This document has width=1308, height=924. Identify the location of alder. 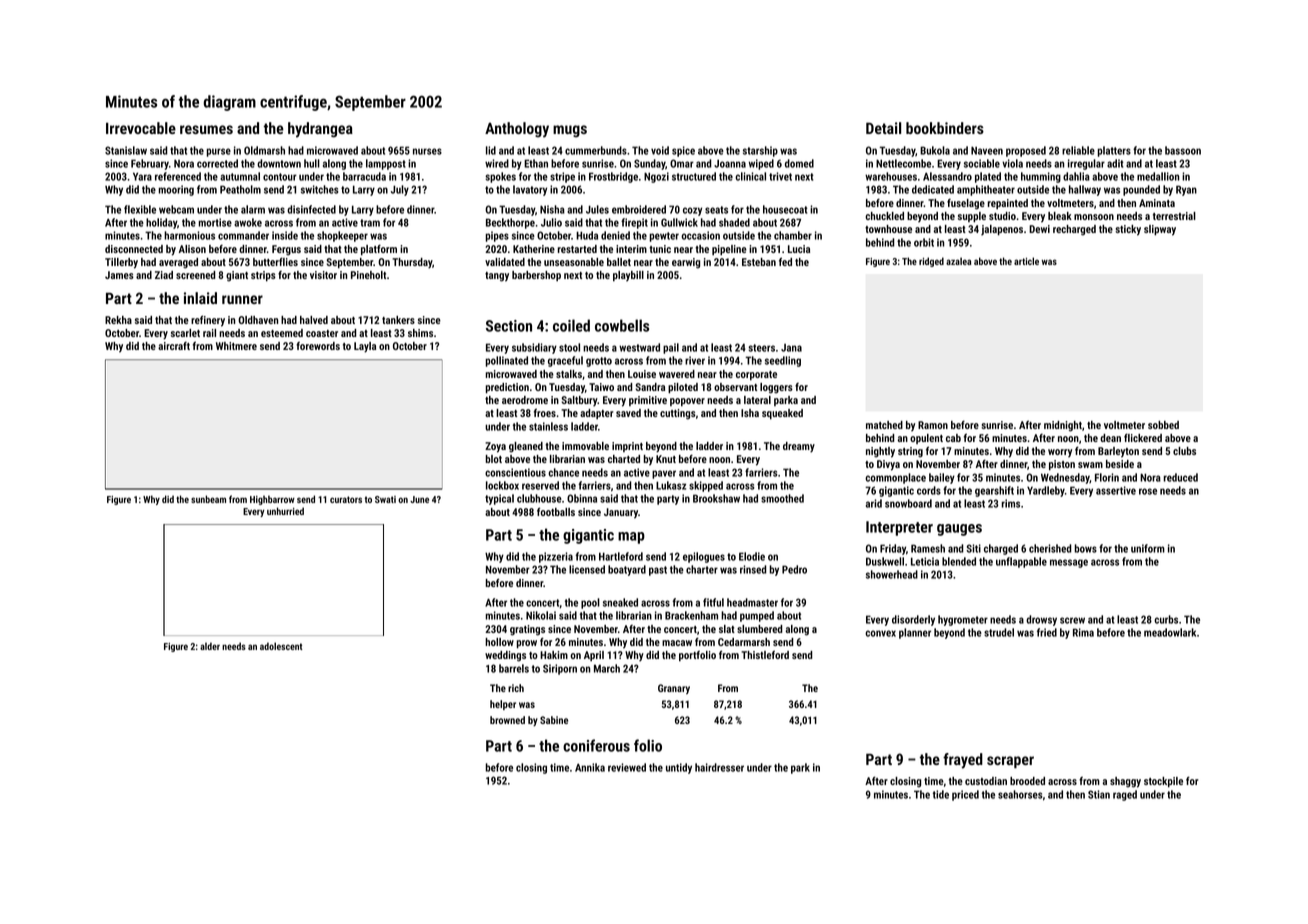
(210, 646).
